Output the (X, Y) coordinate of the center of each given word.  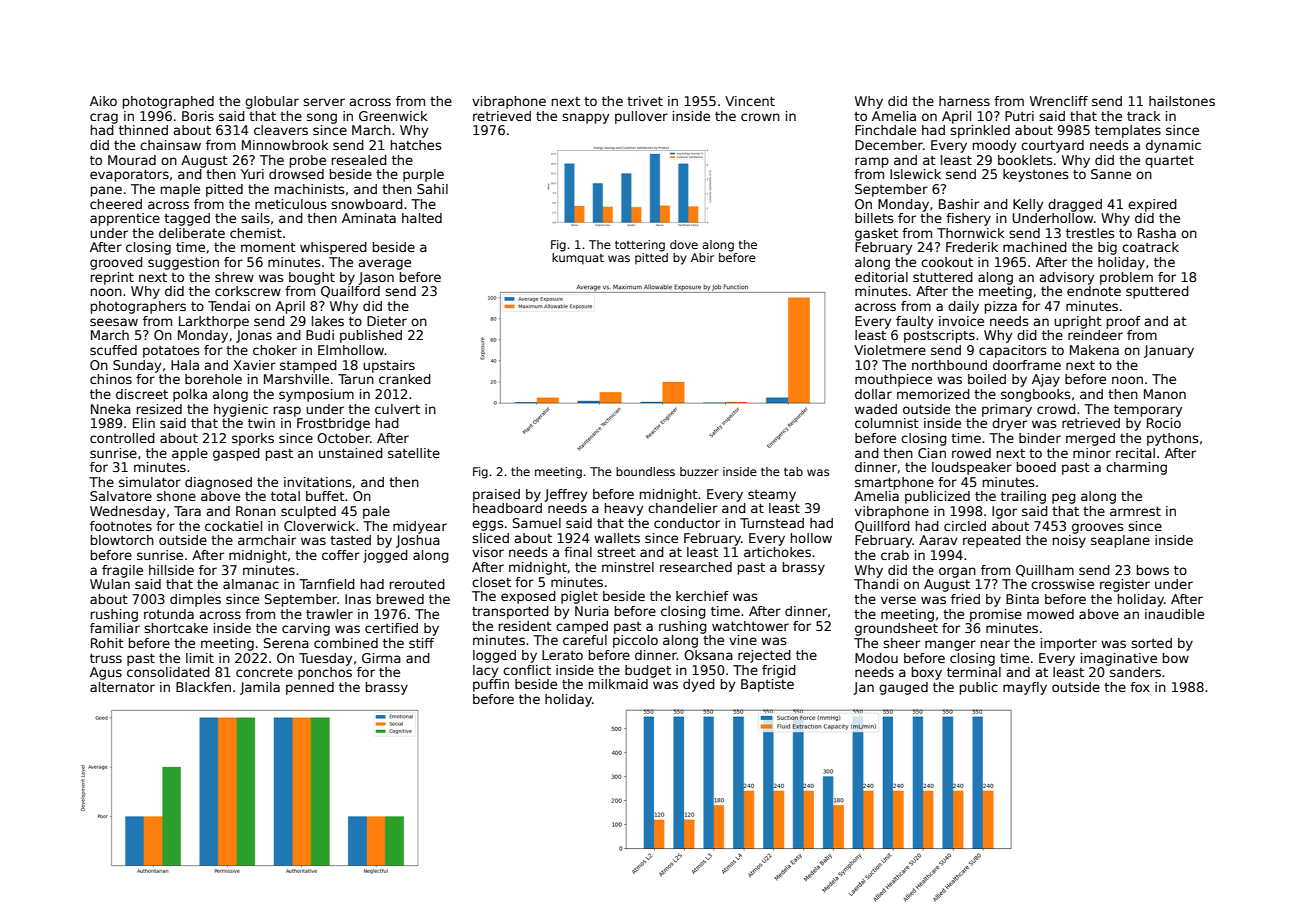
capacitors (1013, 351)
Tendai (229, 306)
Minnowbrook (285, 145)
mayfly (1025, 688)
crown (760, 117)
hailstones (1182, 101)
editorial (881, 277)
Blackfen (203, 687)
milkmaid (618, 684)
